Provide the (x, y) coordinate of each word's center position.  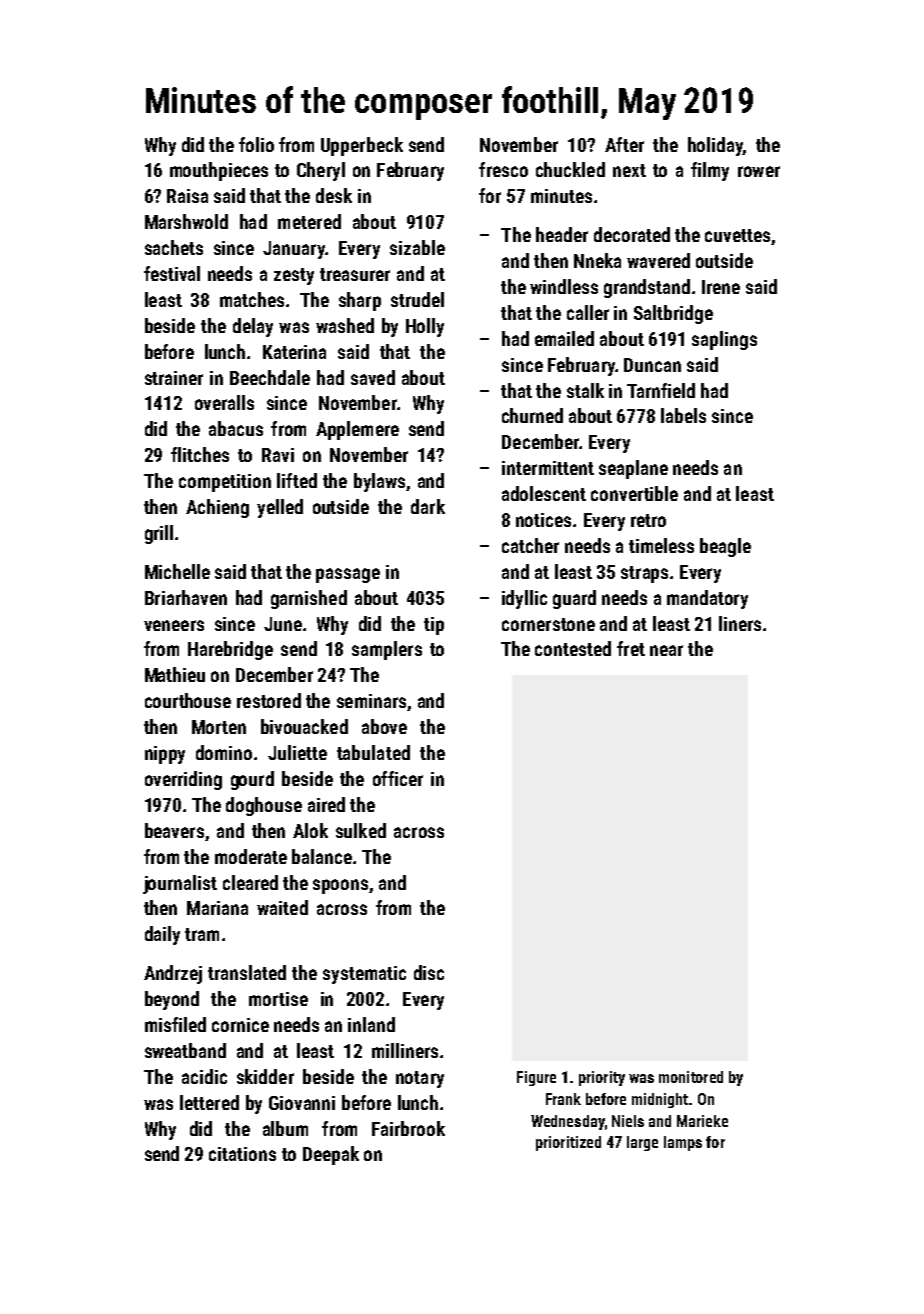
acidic (204, 1076)
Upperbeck (362, 146)
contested (573, 648)
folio (256, 144)
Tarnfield (661, 390)
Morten (219, 727)
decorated (632, 234)
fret (631, 648)
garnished (309, 599)
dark (428, 506)
